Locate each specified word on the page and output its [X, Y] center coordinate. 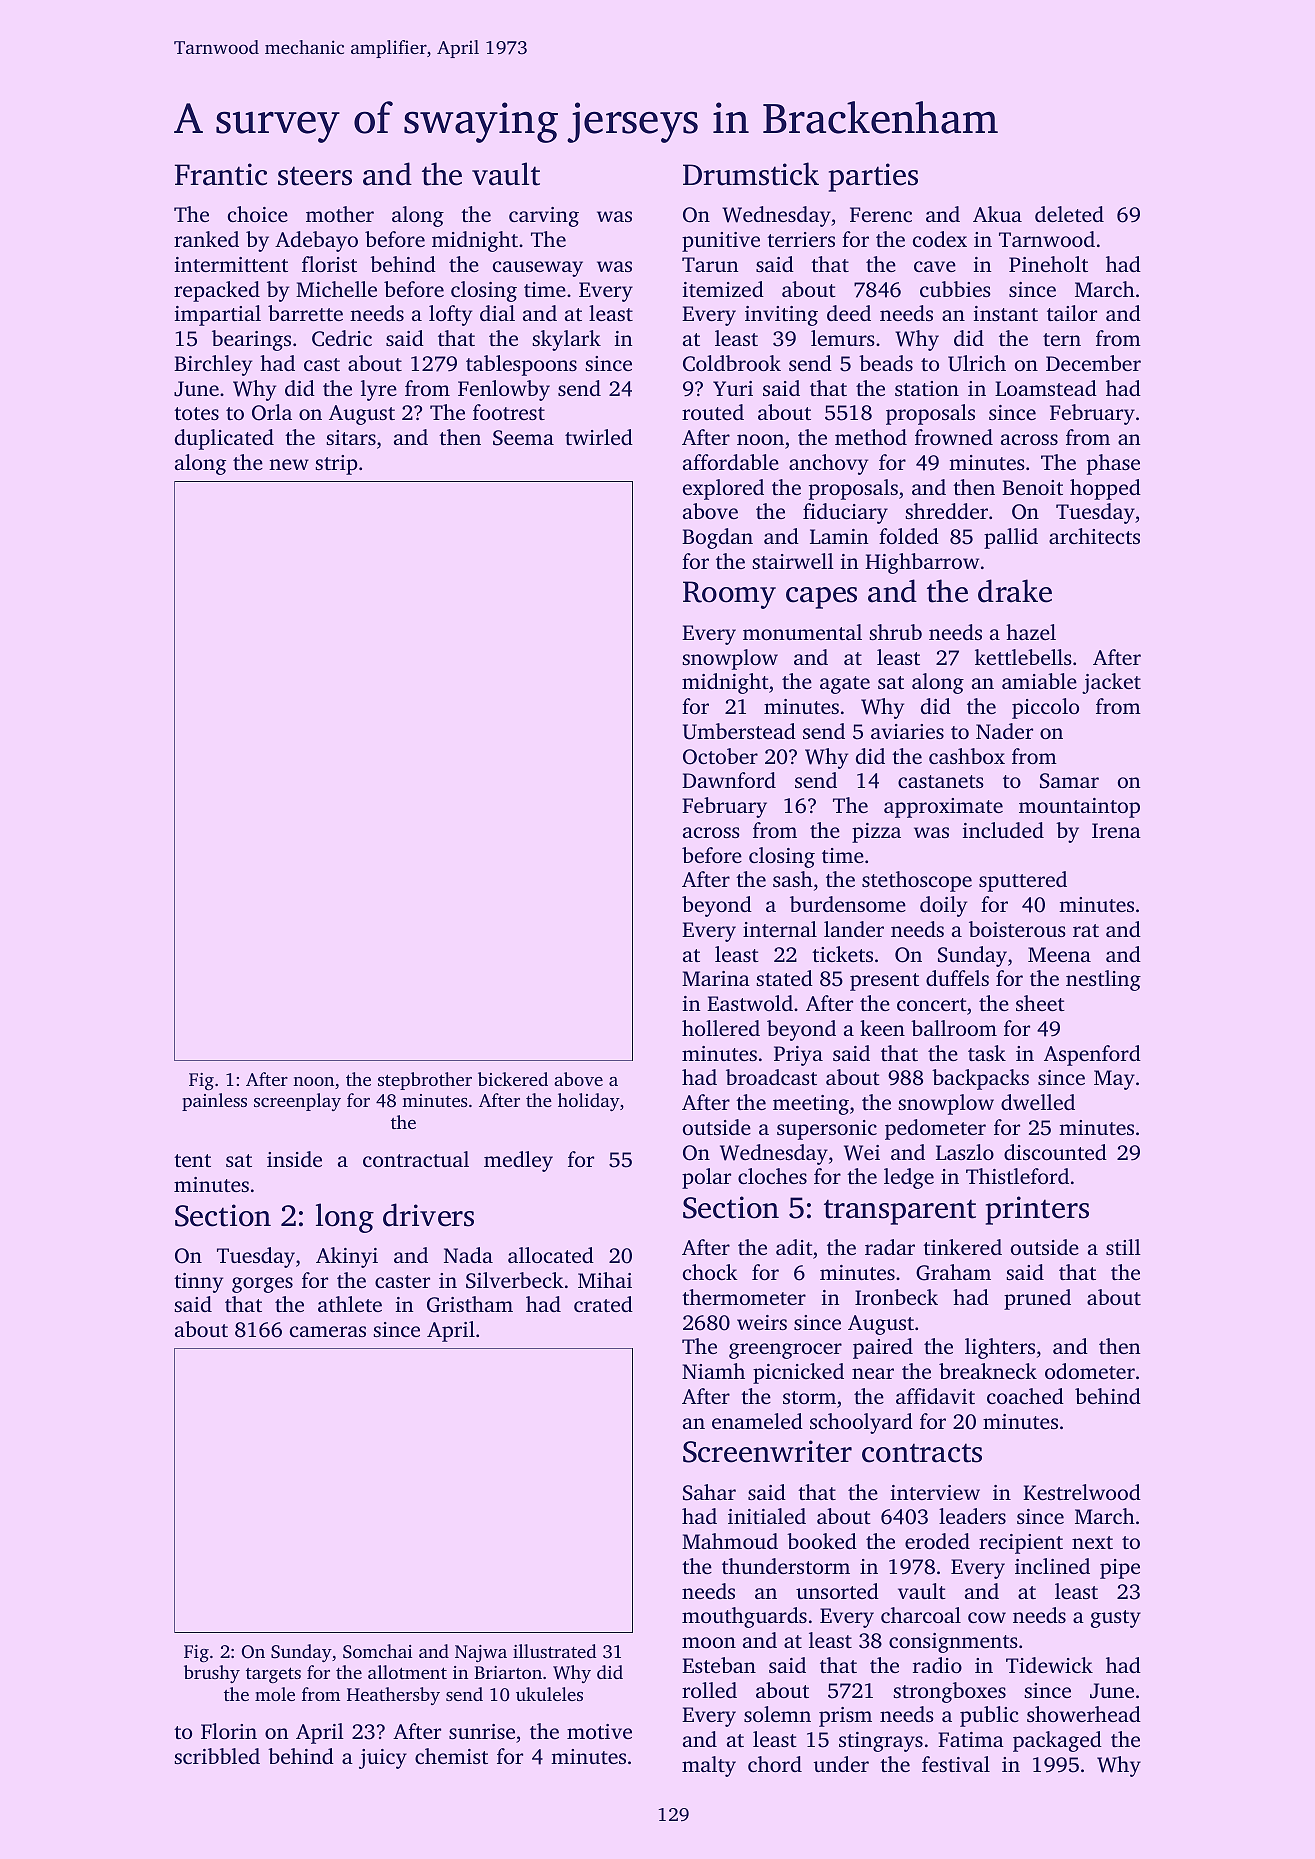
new [289, 464]
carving [544, 217]
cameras [328, 1331]
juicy [383, 1759]
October [720, 756]
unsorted [837, 1591]
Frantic [221, 174]
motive [599, 1731]
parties [873, 177]
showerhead [1084, 1714]
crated [603, 1304]
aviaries [907, 731]
